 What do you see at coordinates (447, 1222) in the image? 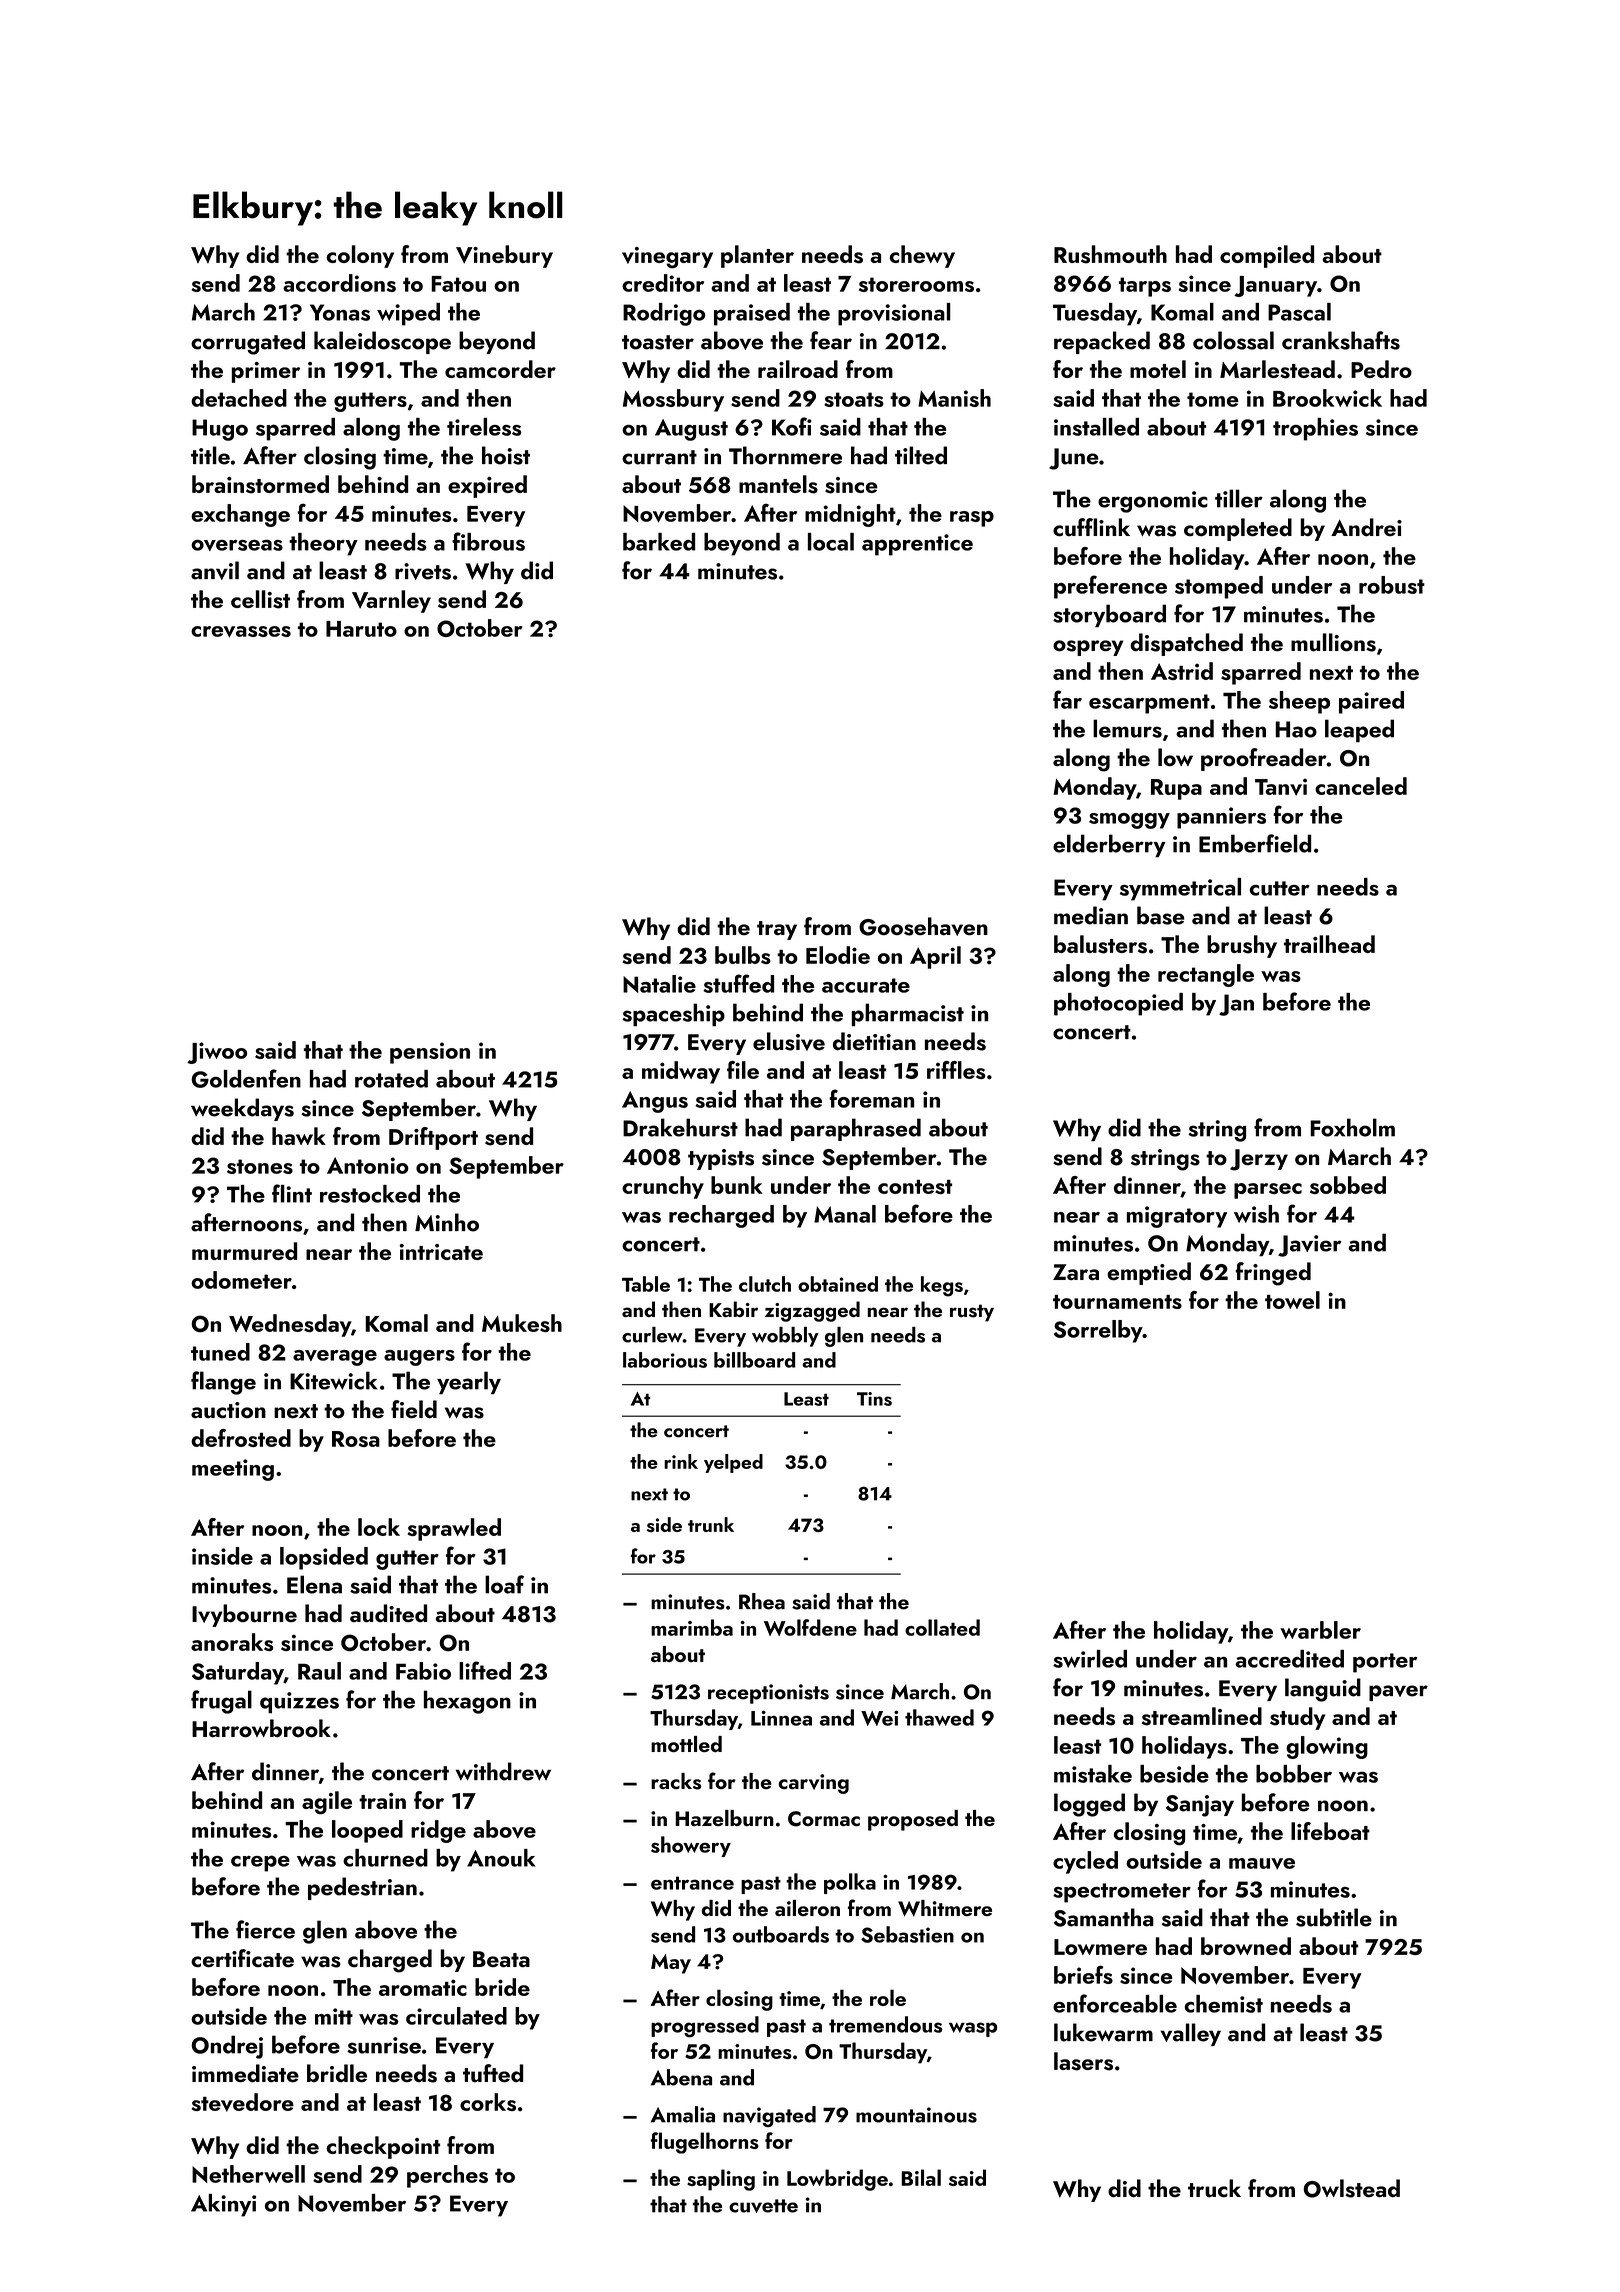
I see `Minho` at bounding box center [447, 1222].
